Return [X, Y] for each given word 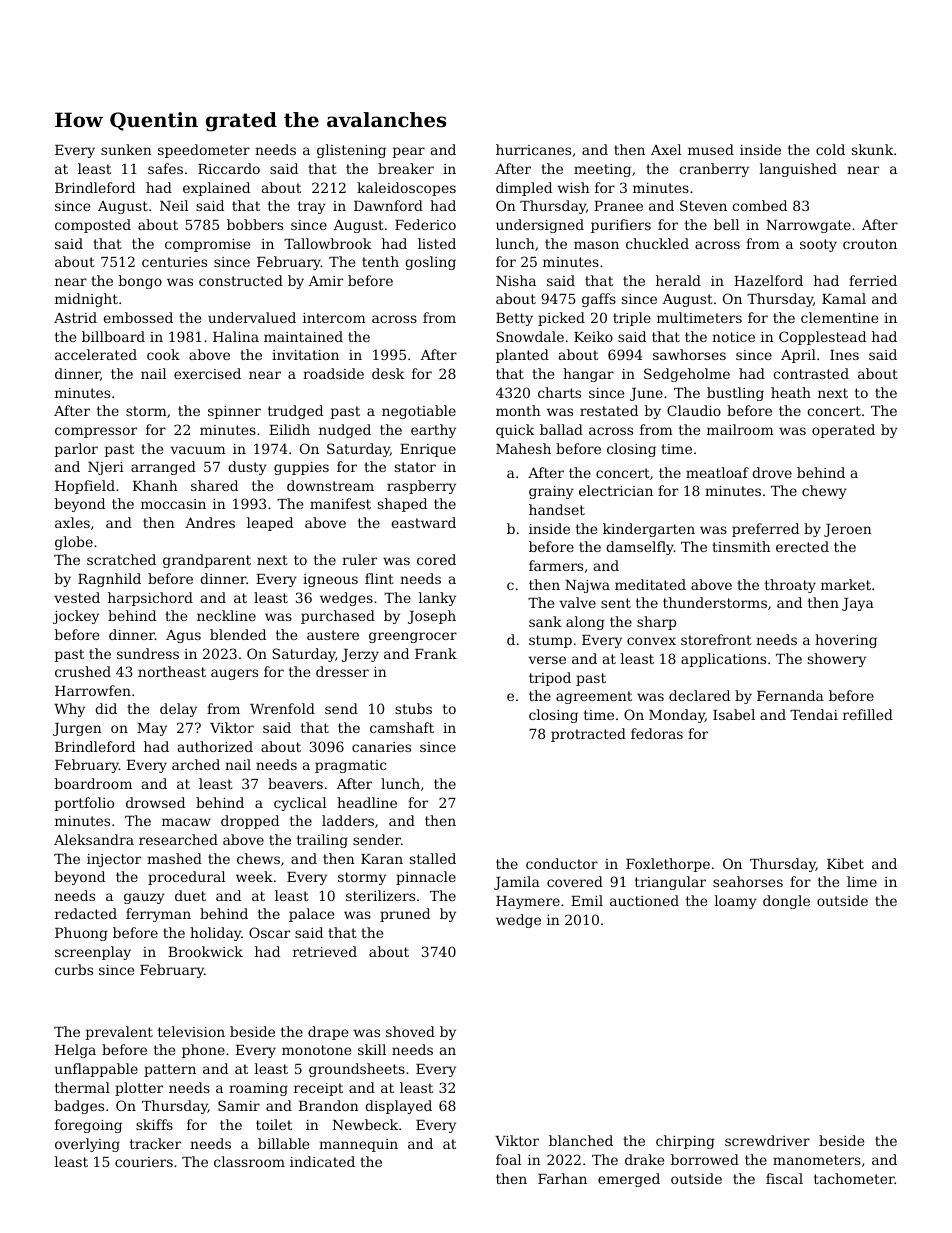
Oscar [269, 932]
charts [559, 392]
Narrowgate [808, 226]
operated [843, 431]
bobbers [255, 224]
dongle [786, 902]
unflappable [96, 1070]
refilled [868, 714]
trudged [295, 412]
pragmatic [350, 766]
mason [596, 245]
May [152, 729]
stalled [433, 858]
